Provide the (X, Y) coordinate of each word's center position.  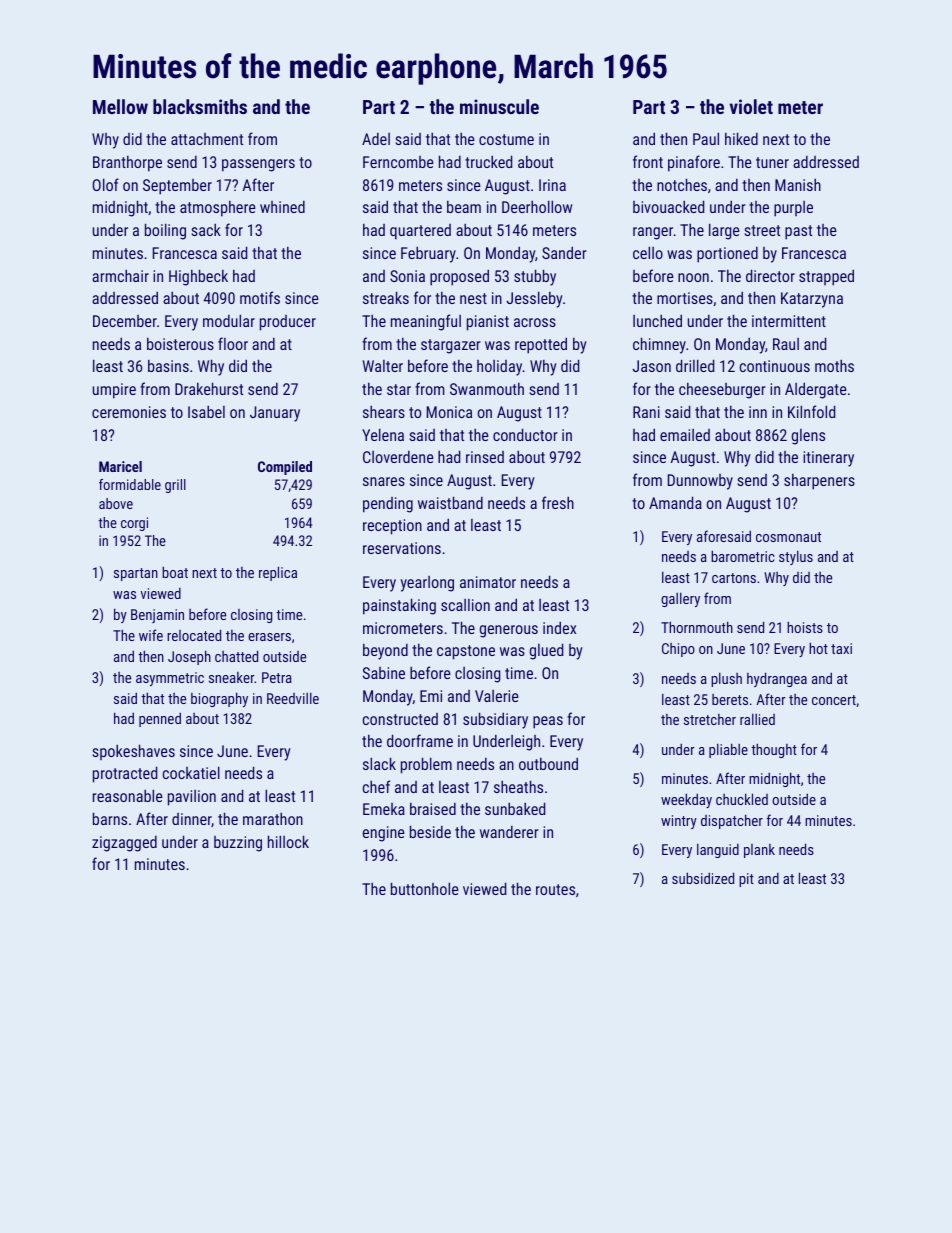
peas (548, 722)
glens (808, 437)
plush (726, 679)
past (798, 232)
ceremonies (129, 412)
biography (219, 699)
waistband (450, 502)
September (177, 187)
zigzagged (124, 844)
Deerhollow (537, 206)
